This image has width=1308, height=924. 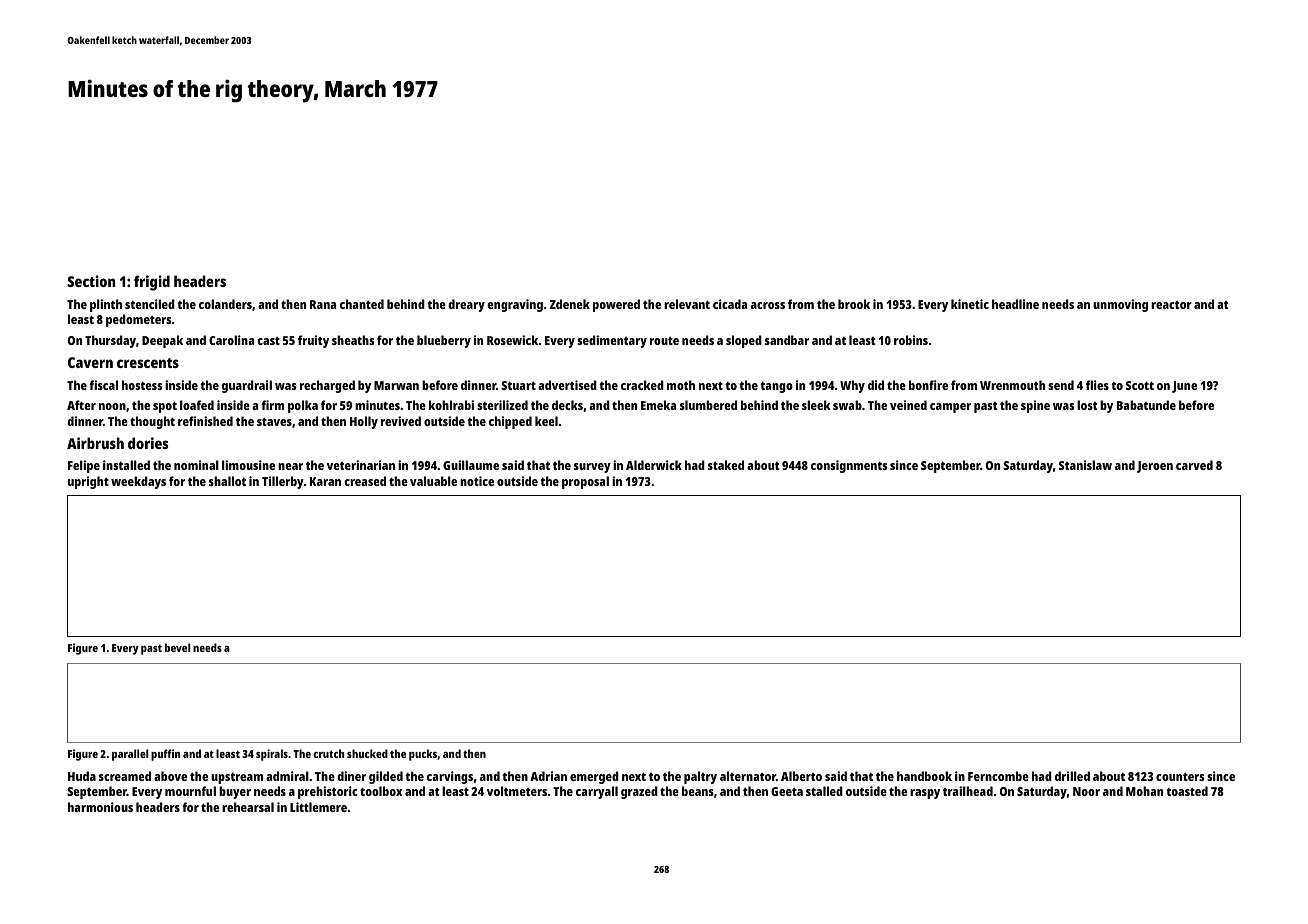 What do you see at coordinates (1155, 467) in the image?
I see `Jeroen` at bounding box center [1155, 467].
